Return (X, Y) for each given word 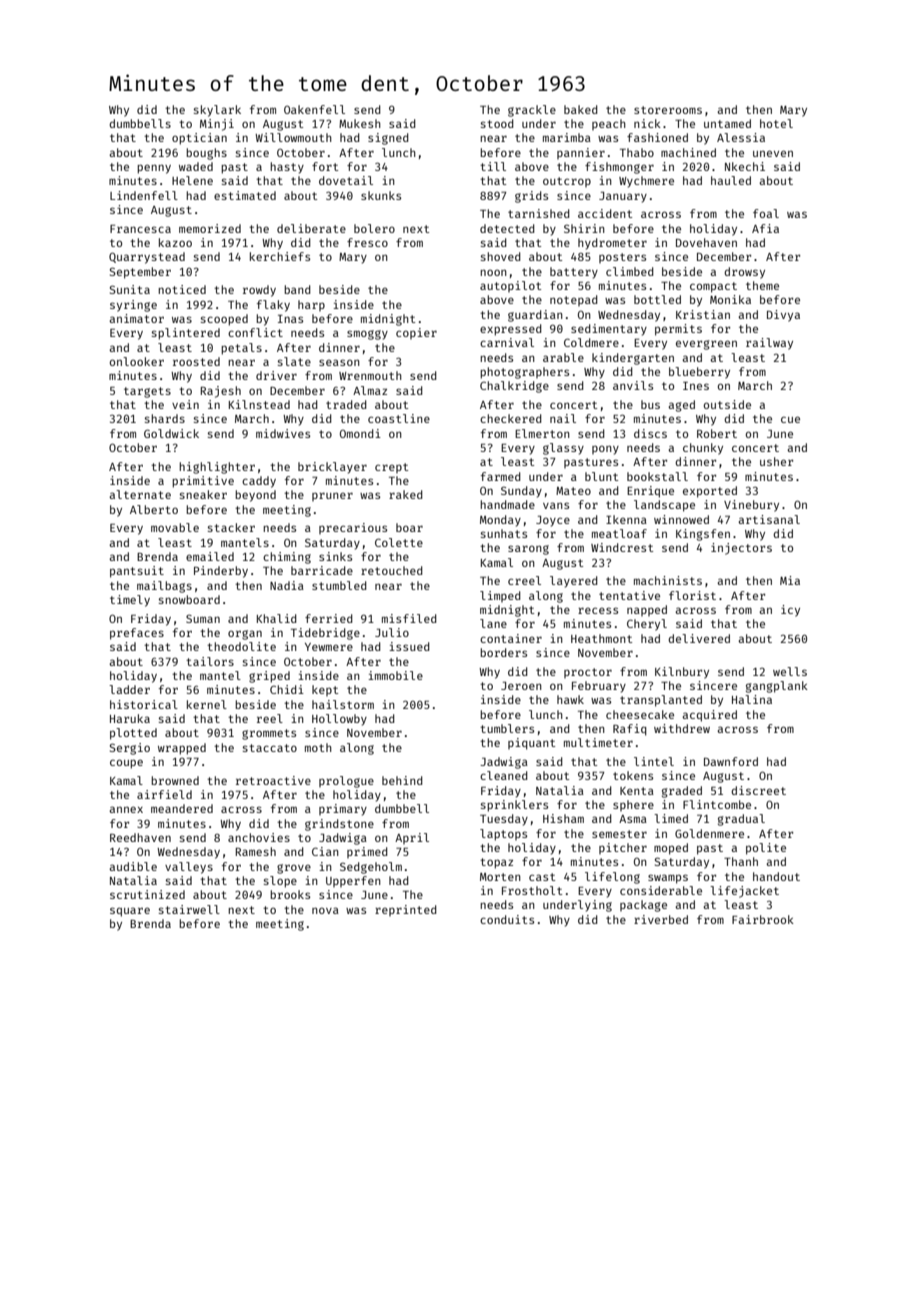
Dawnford (731, 761)
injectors (741, 549)
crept (391, 468)
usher (776, 461)
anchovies (259, 837)
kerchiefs (280, 256)
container (511, 638)
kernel (207, 704)
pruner (332, 496)
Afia (765, 228)
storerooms (668, 110)
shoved (501, 256)
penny (154, 169)
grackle (532, 111)
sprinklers (514, 806)
